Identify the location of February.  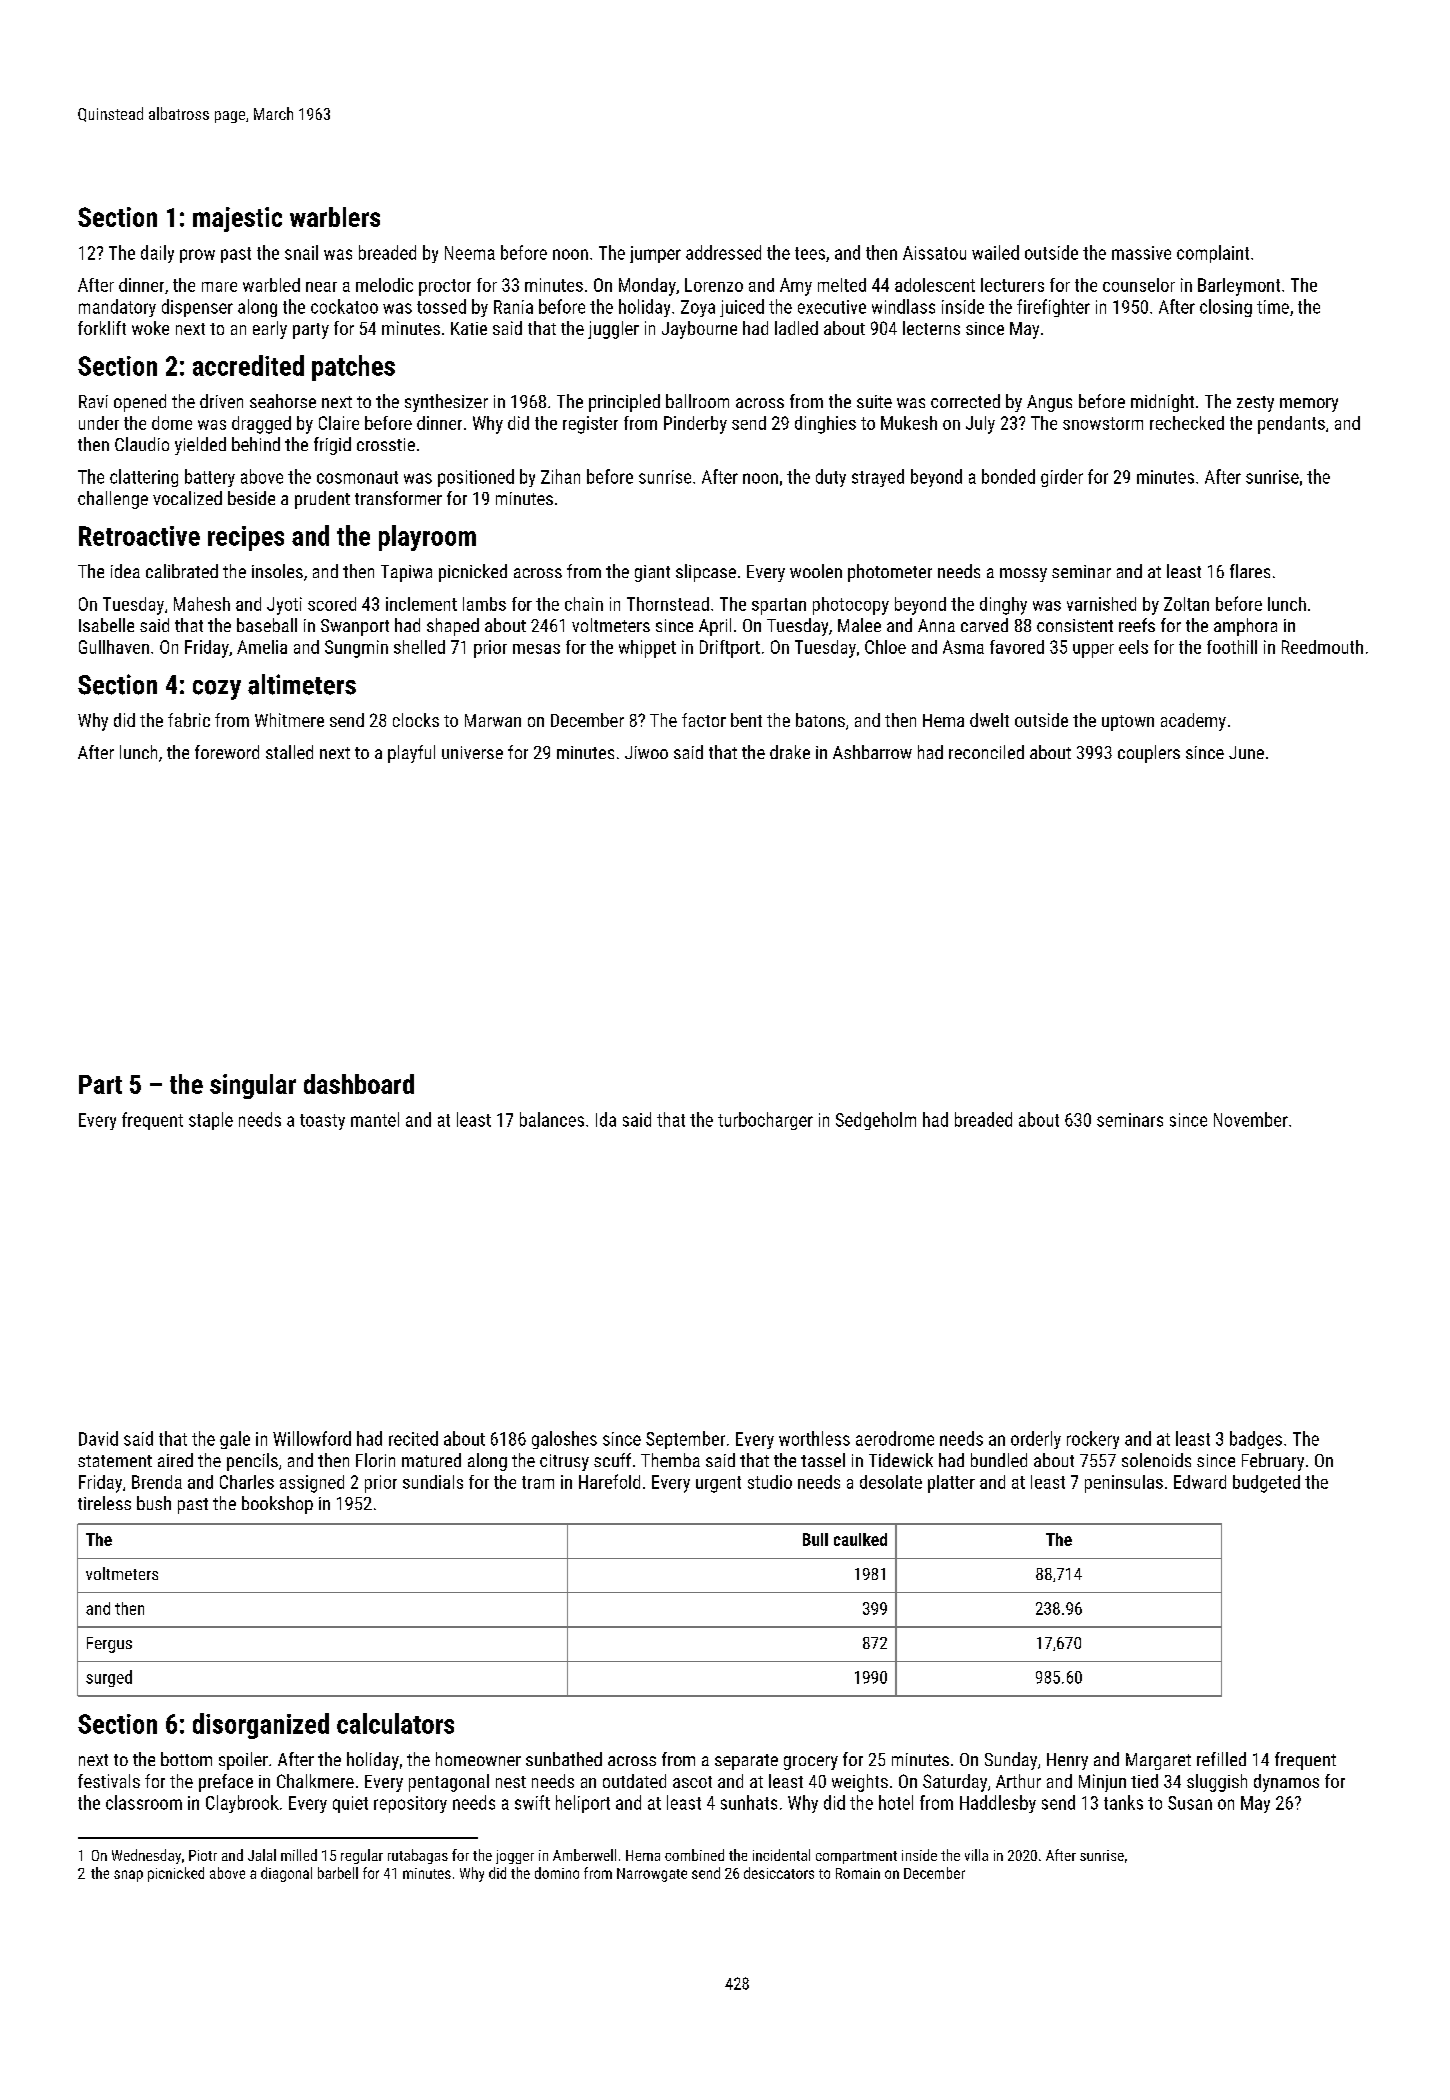
(1273, 1462).
